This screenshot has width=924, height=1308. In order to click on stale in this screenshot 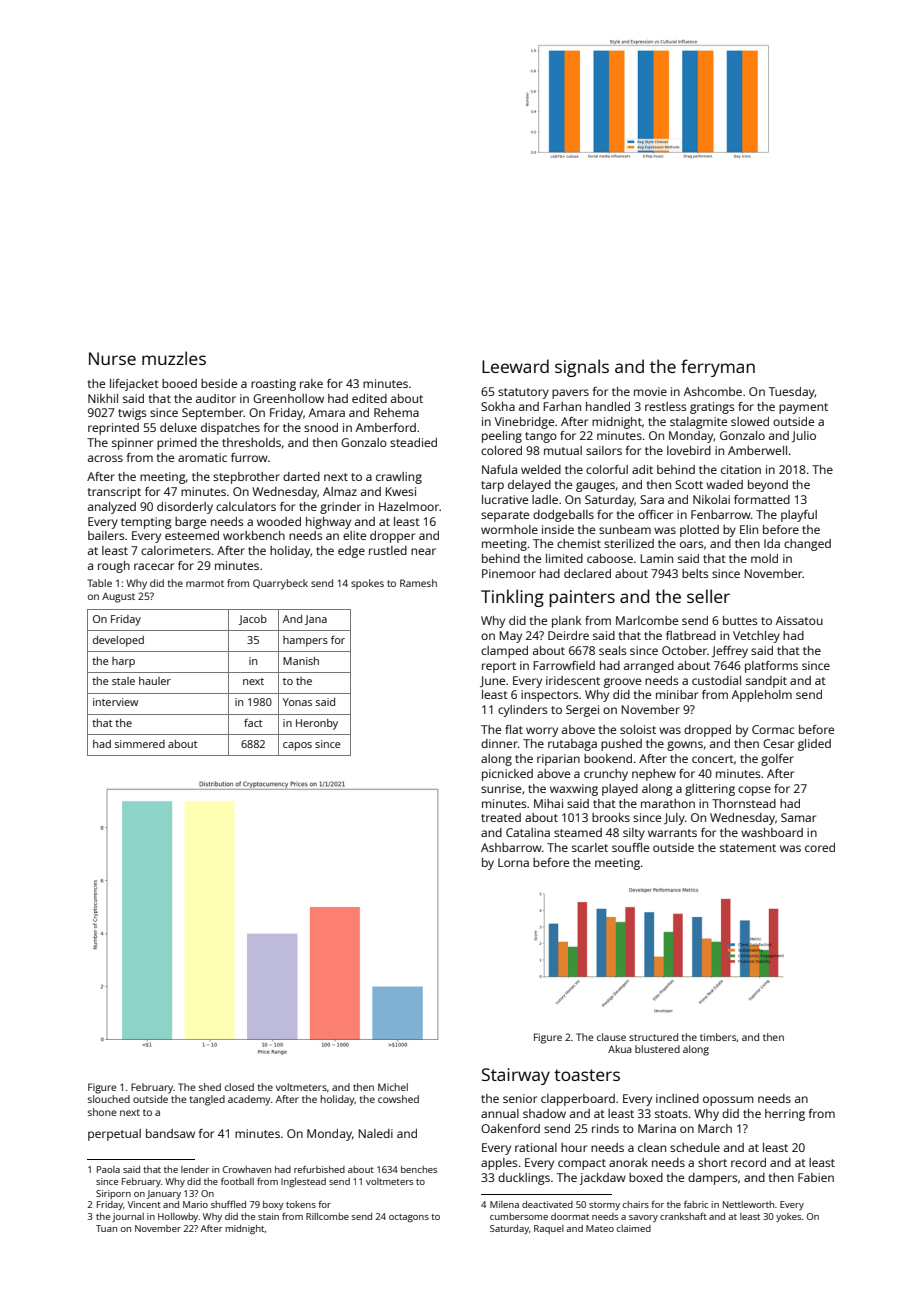, I will do `click(123, 681)`.
